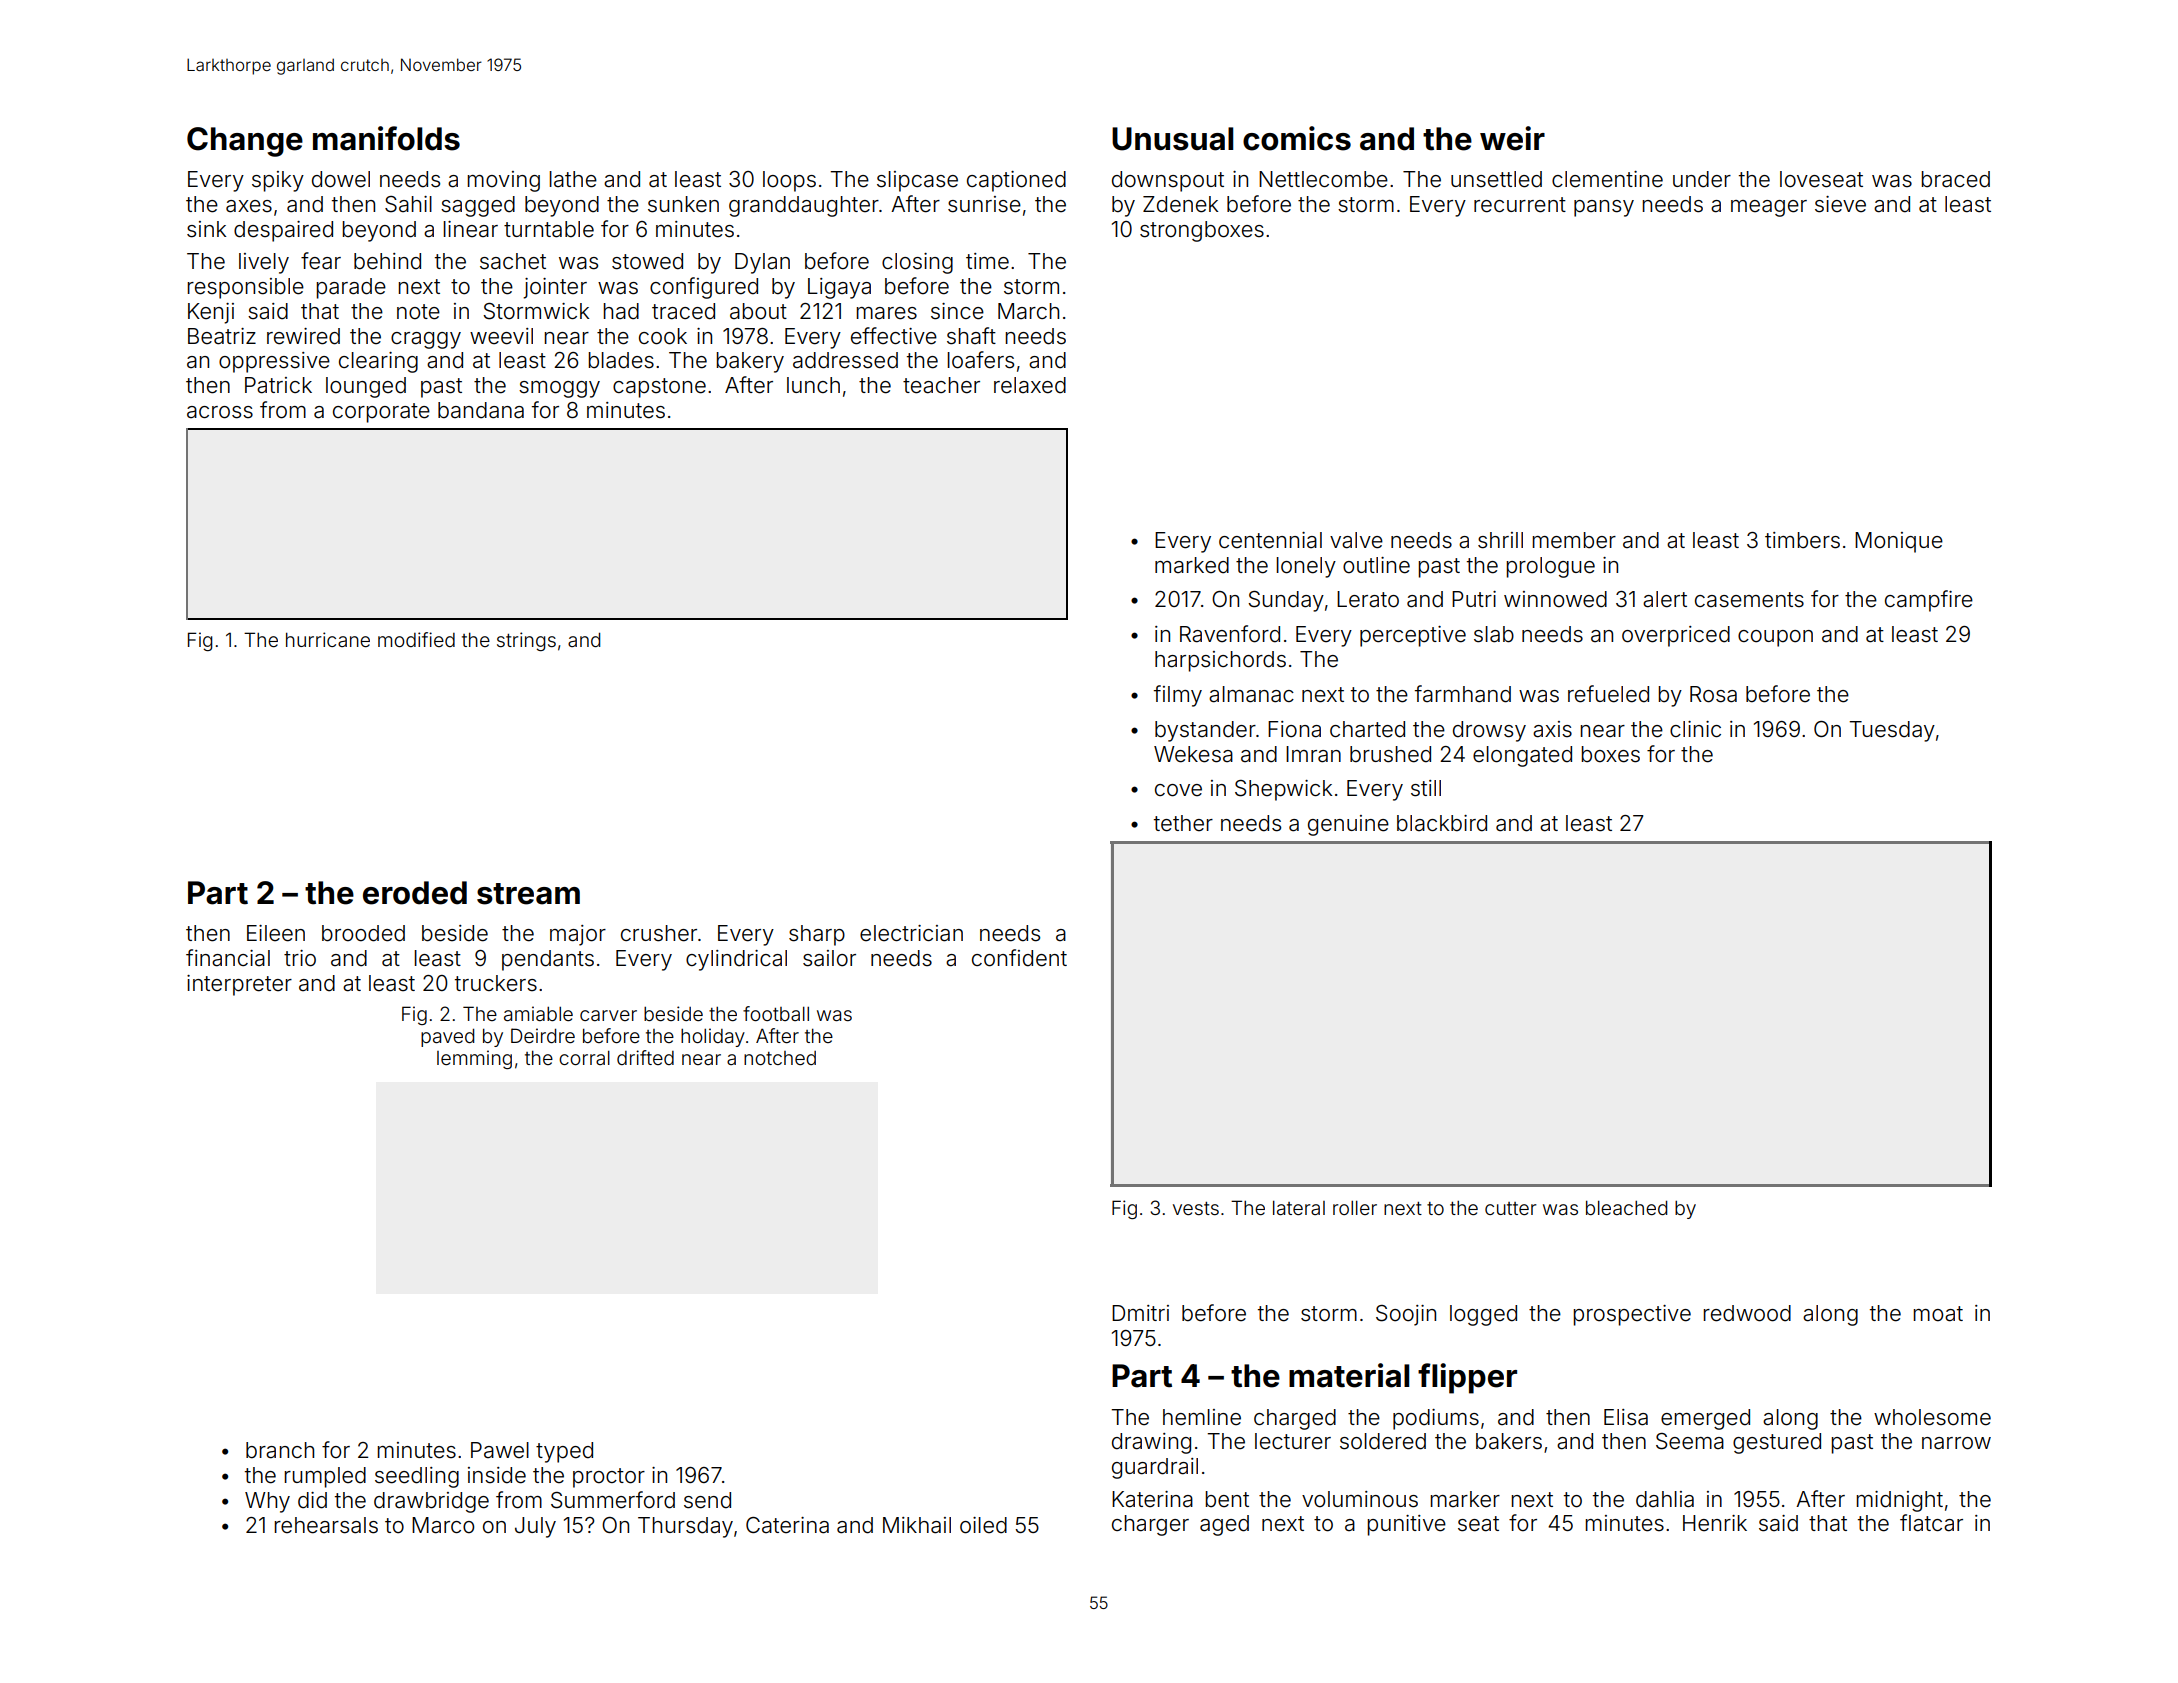 This screenshot has height=1683, width=2178. I want to click on wholesome, so click(1932, 1417).
